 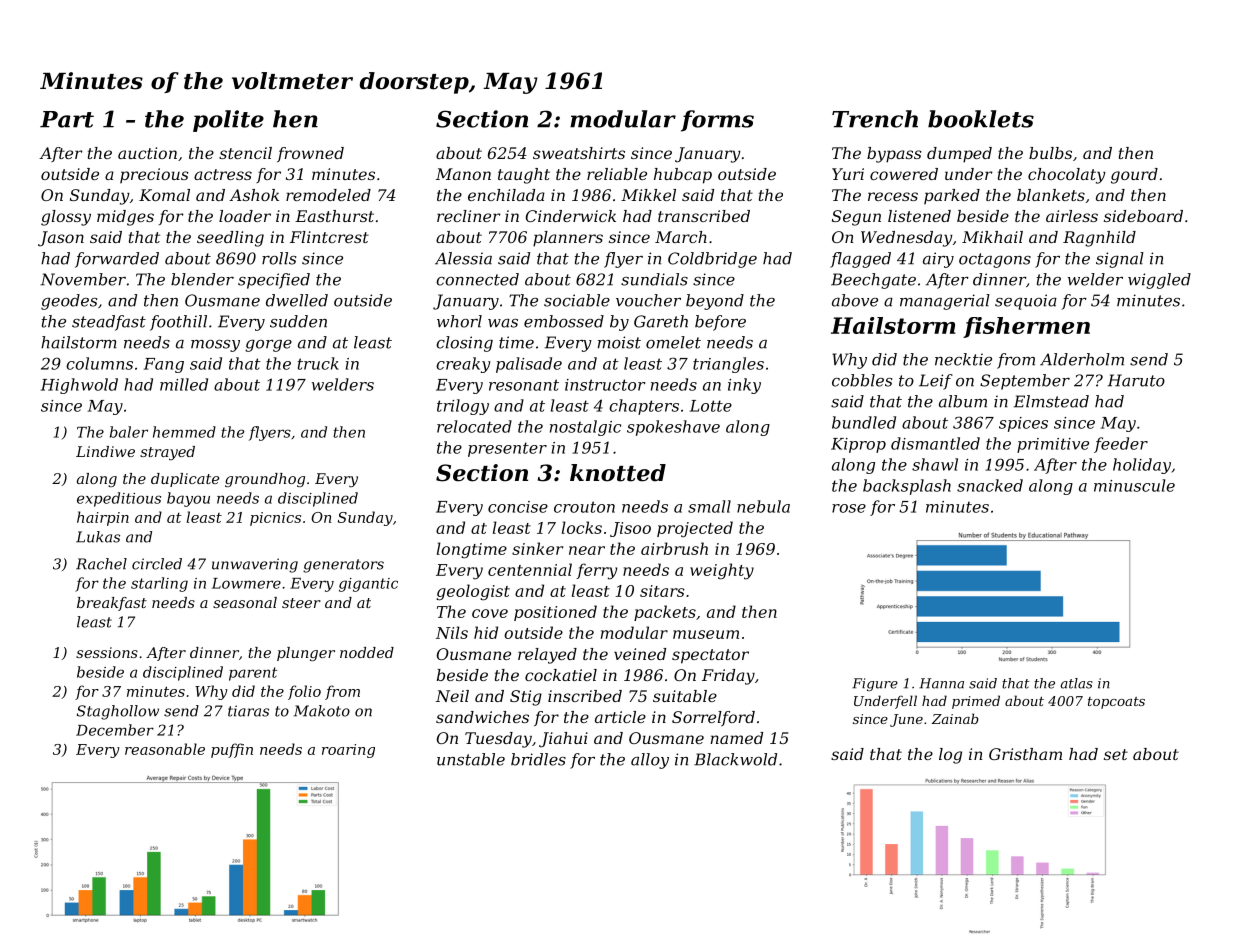 I want to click on seasonal, so click(x=245, y=602).
